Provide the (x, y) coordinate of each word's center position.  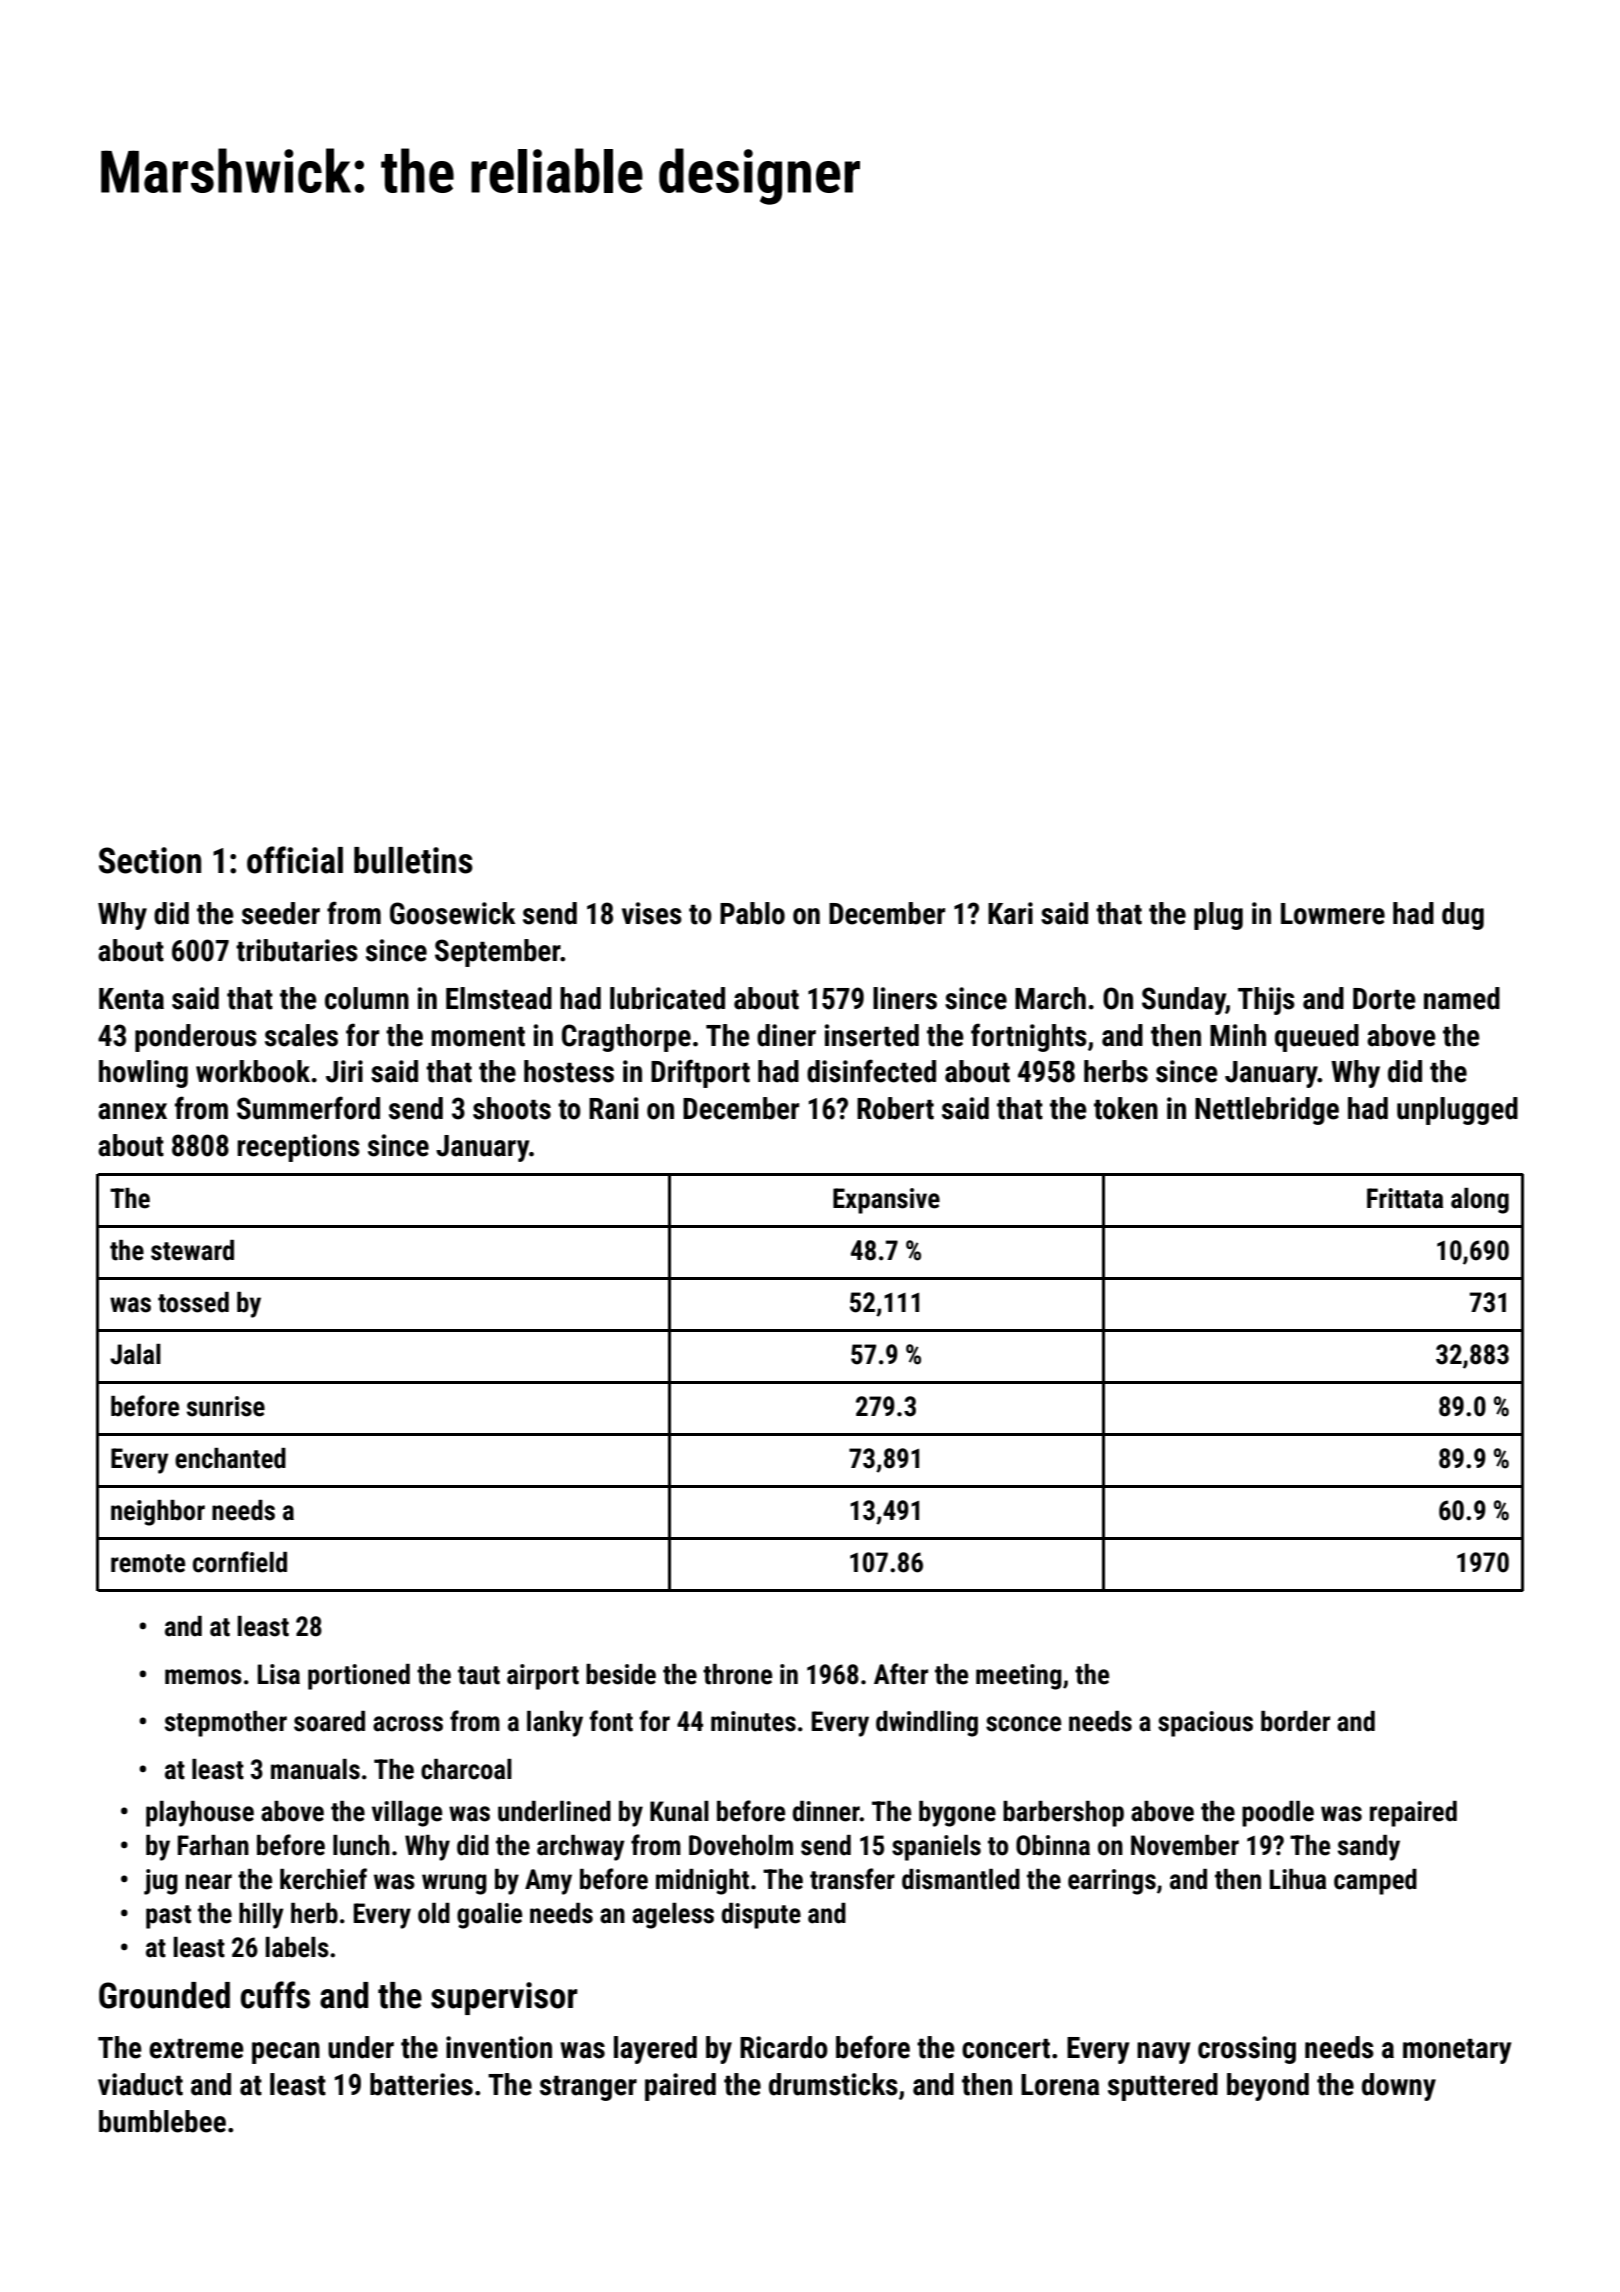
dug (1463, 916)
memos (203, 1677)
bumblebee (162, 2121)
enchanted (230, 1458)
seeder (281, 913)
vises (652, 913)
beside (621, 1674)
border (1295, 1721)
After (901, 1674)
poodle (1278, 1814)
